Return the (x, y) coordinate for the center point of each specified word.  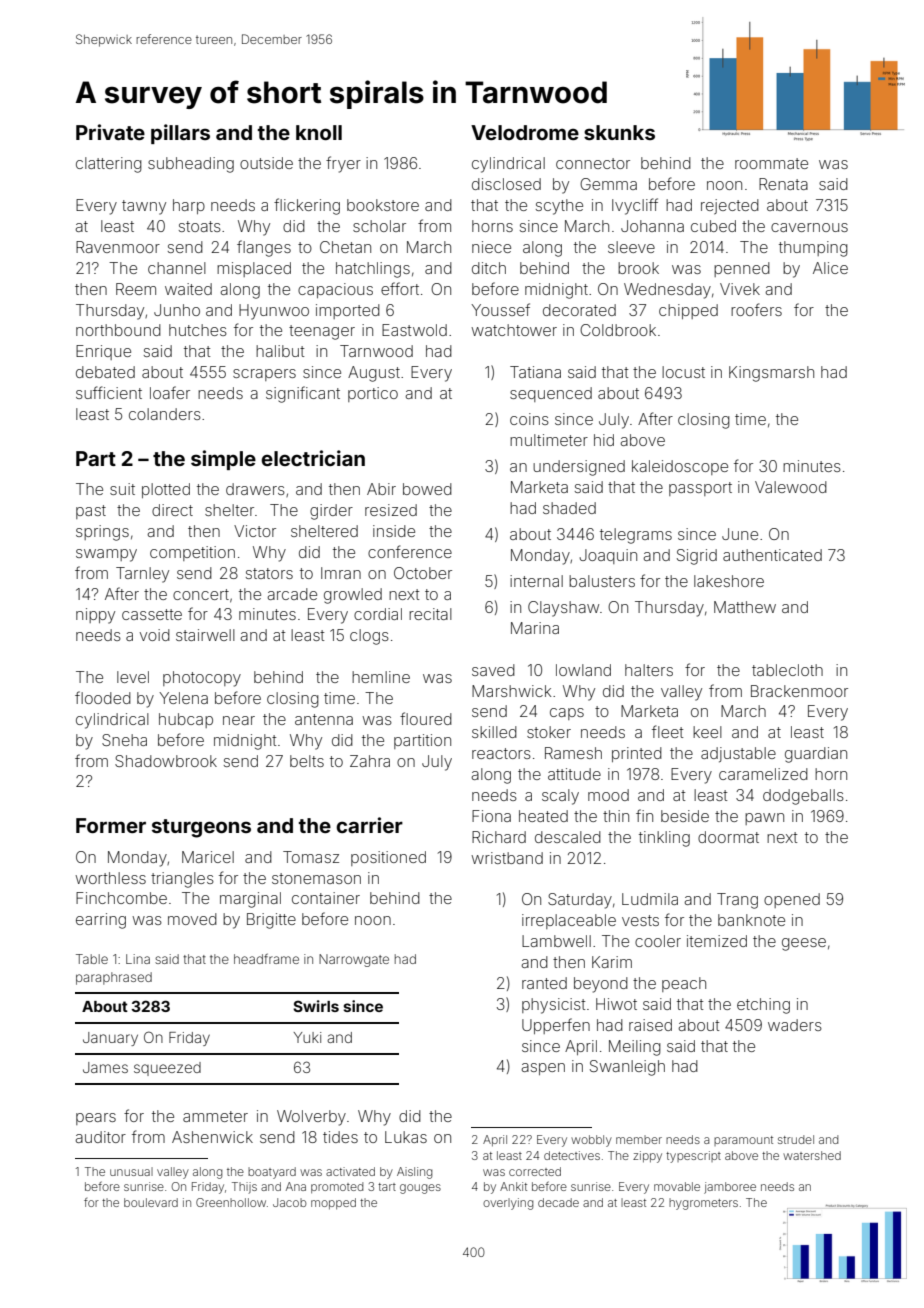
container (326, 898)
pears (96, 1119)
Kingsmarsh (771, 374)
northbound (118, 330)
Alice (830, 268)
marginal (250, 900)
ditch (489, 268)
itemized (717, 941)
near (239, 720)
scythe (559, 207)
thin (616, 816)
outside (266, 163)
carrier (369, 825)
